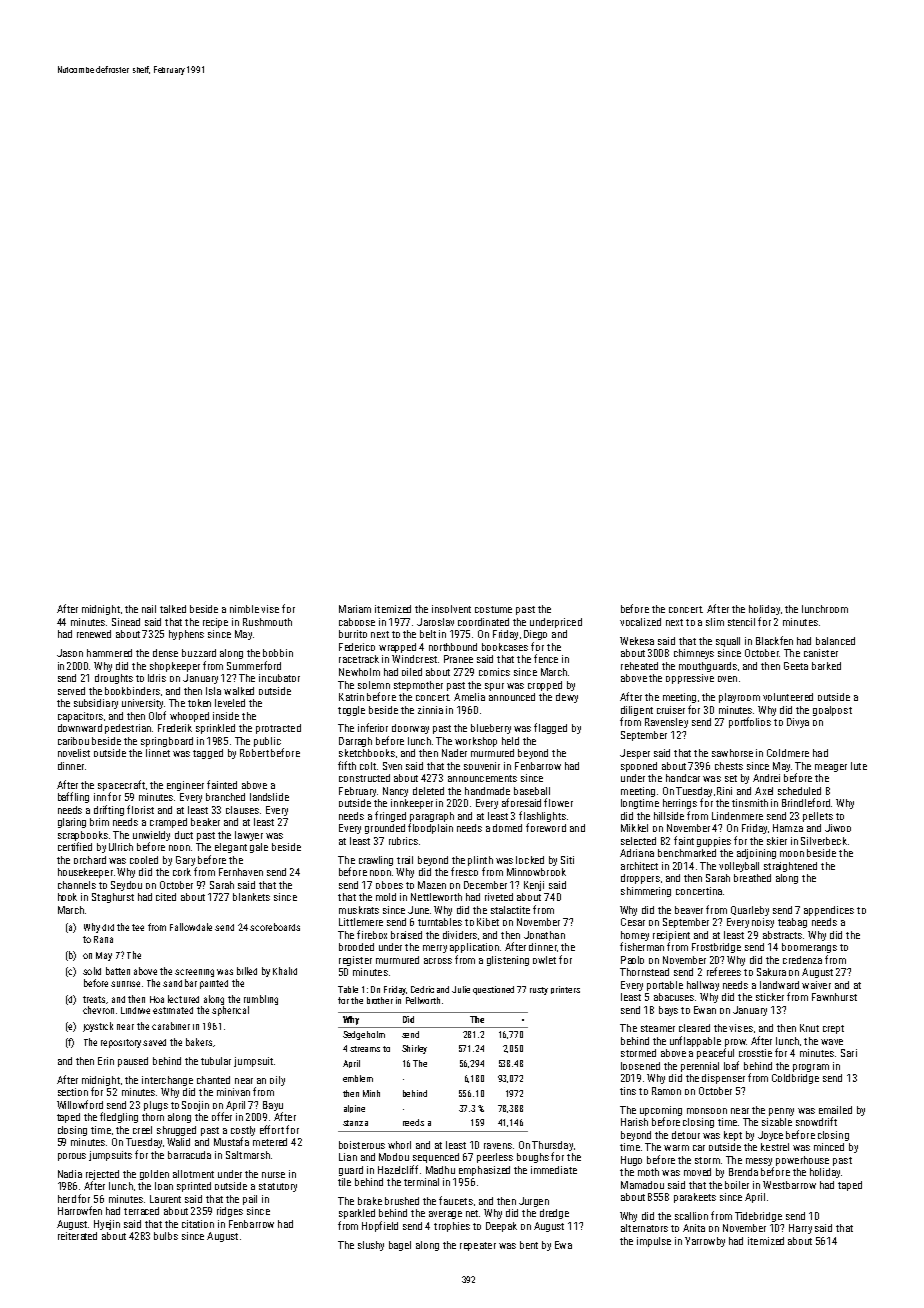 This document has width=924, height=1308. What do you see at coordinates (507, 828) in the document?
I see `domed` at bounding box center [507, 828].
